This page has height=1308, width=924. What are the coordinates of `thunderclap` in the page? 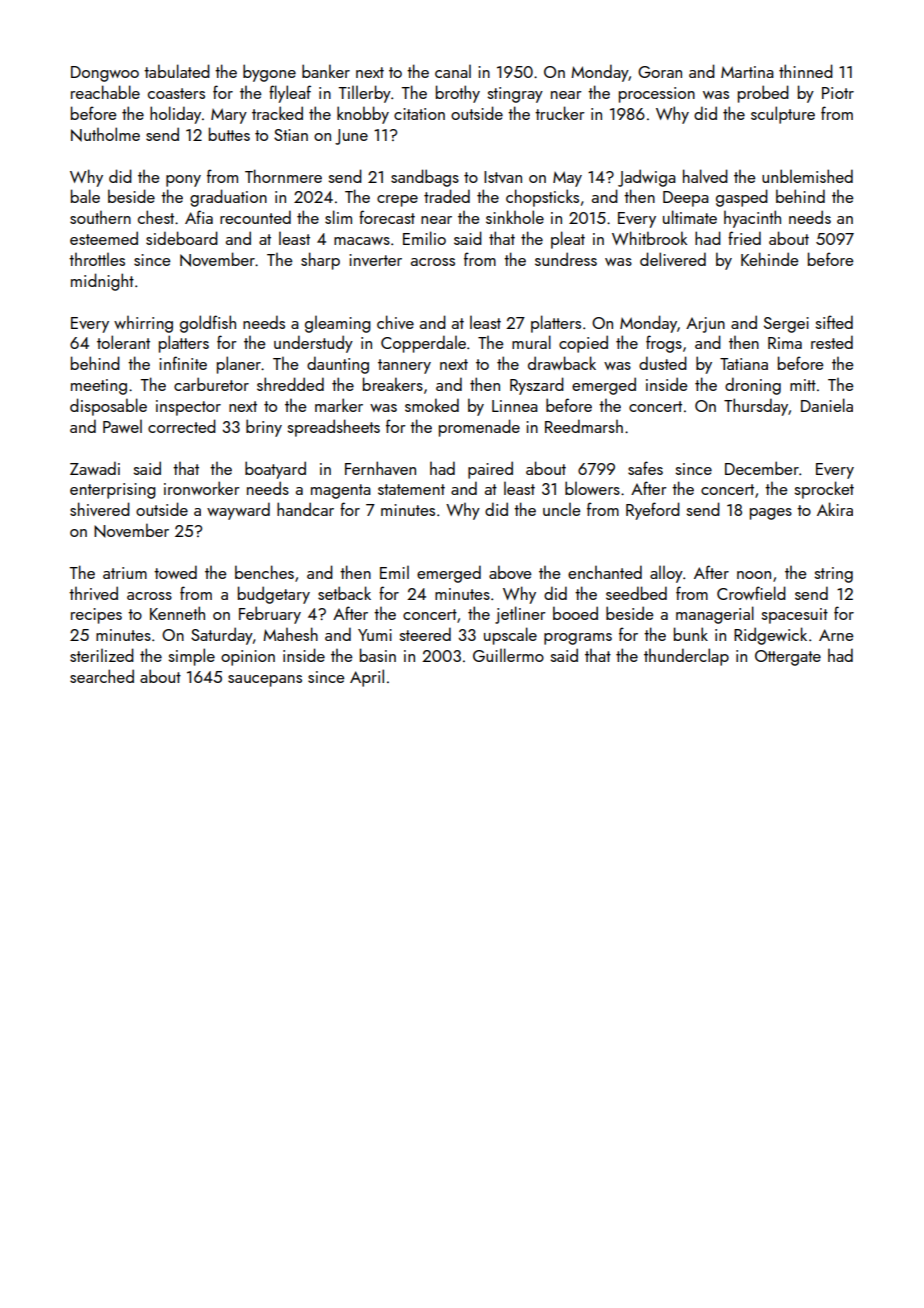 It's located at (686, 657).
